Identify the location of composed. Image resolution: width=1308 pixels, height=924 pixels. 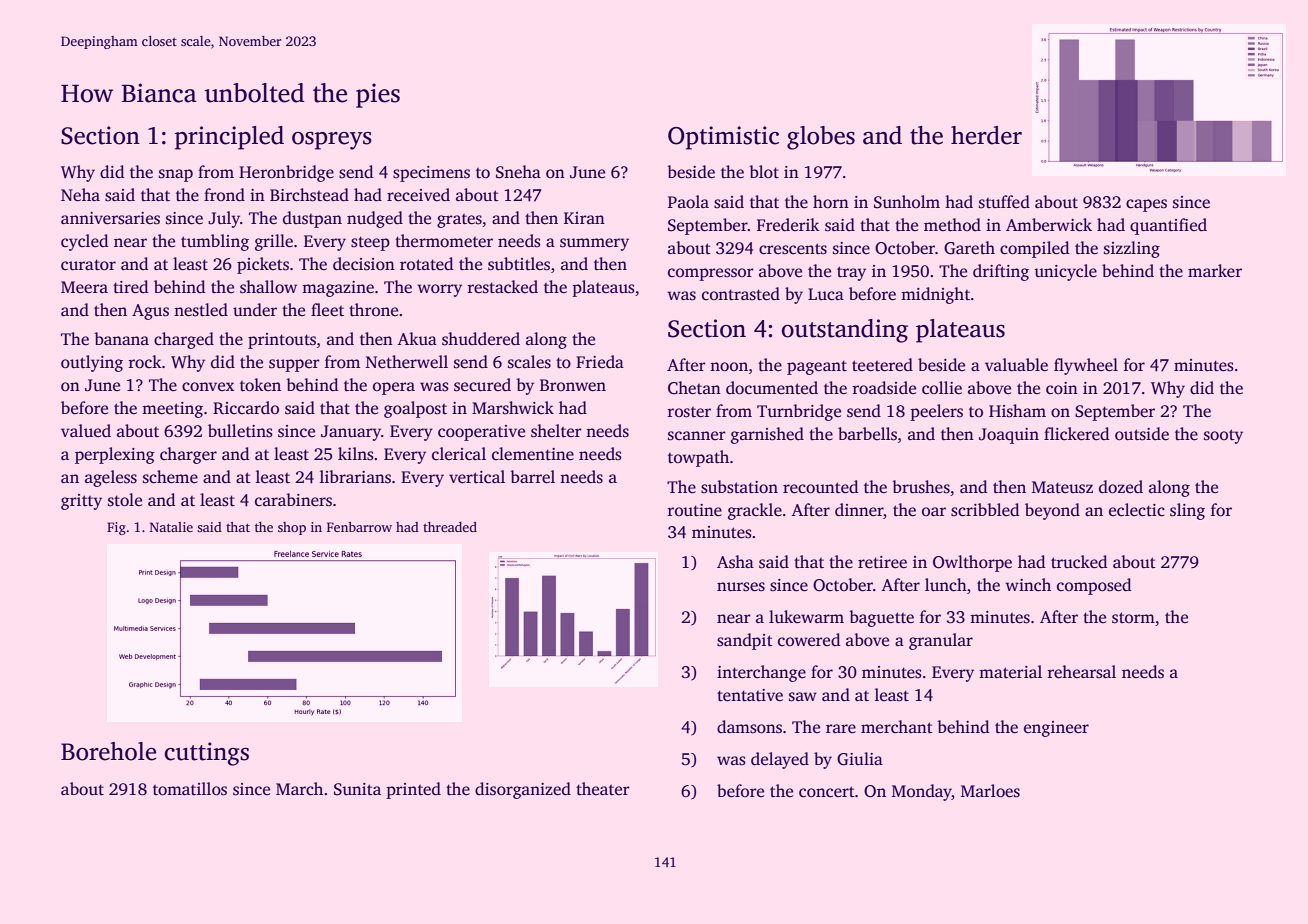
(1094, 586).
